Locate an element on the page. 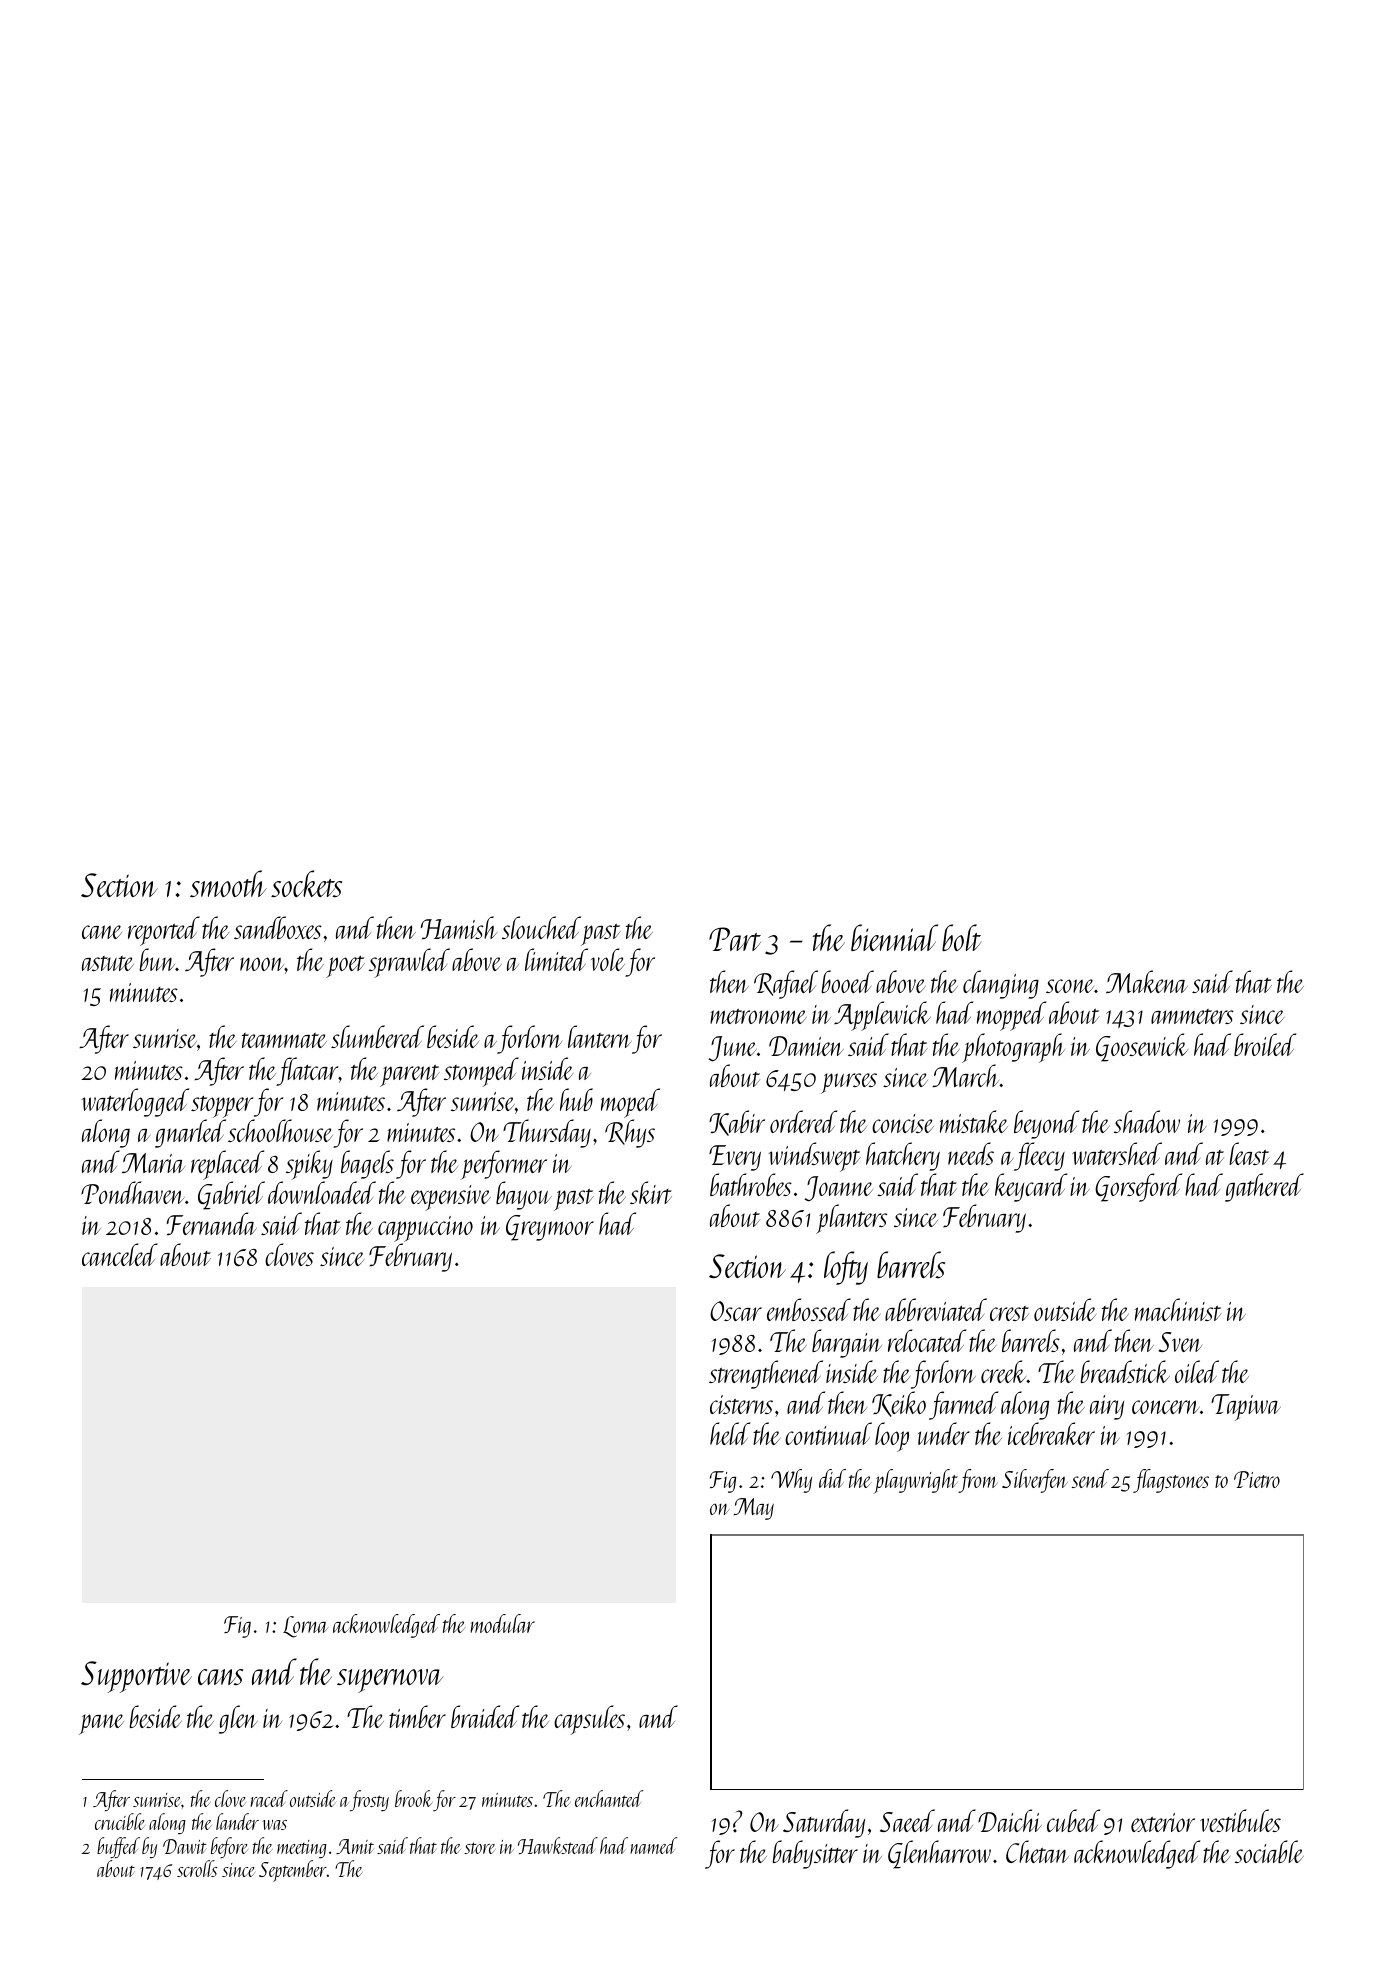 The image size is (1386, 1969). September is located at coordinates (293, 1871).
